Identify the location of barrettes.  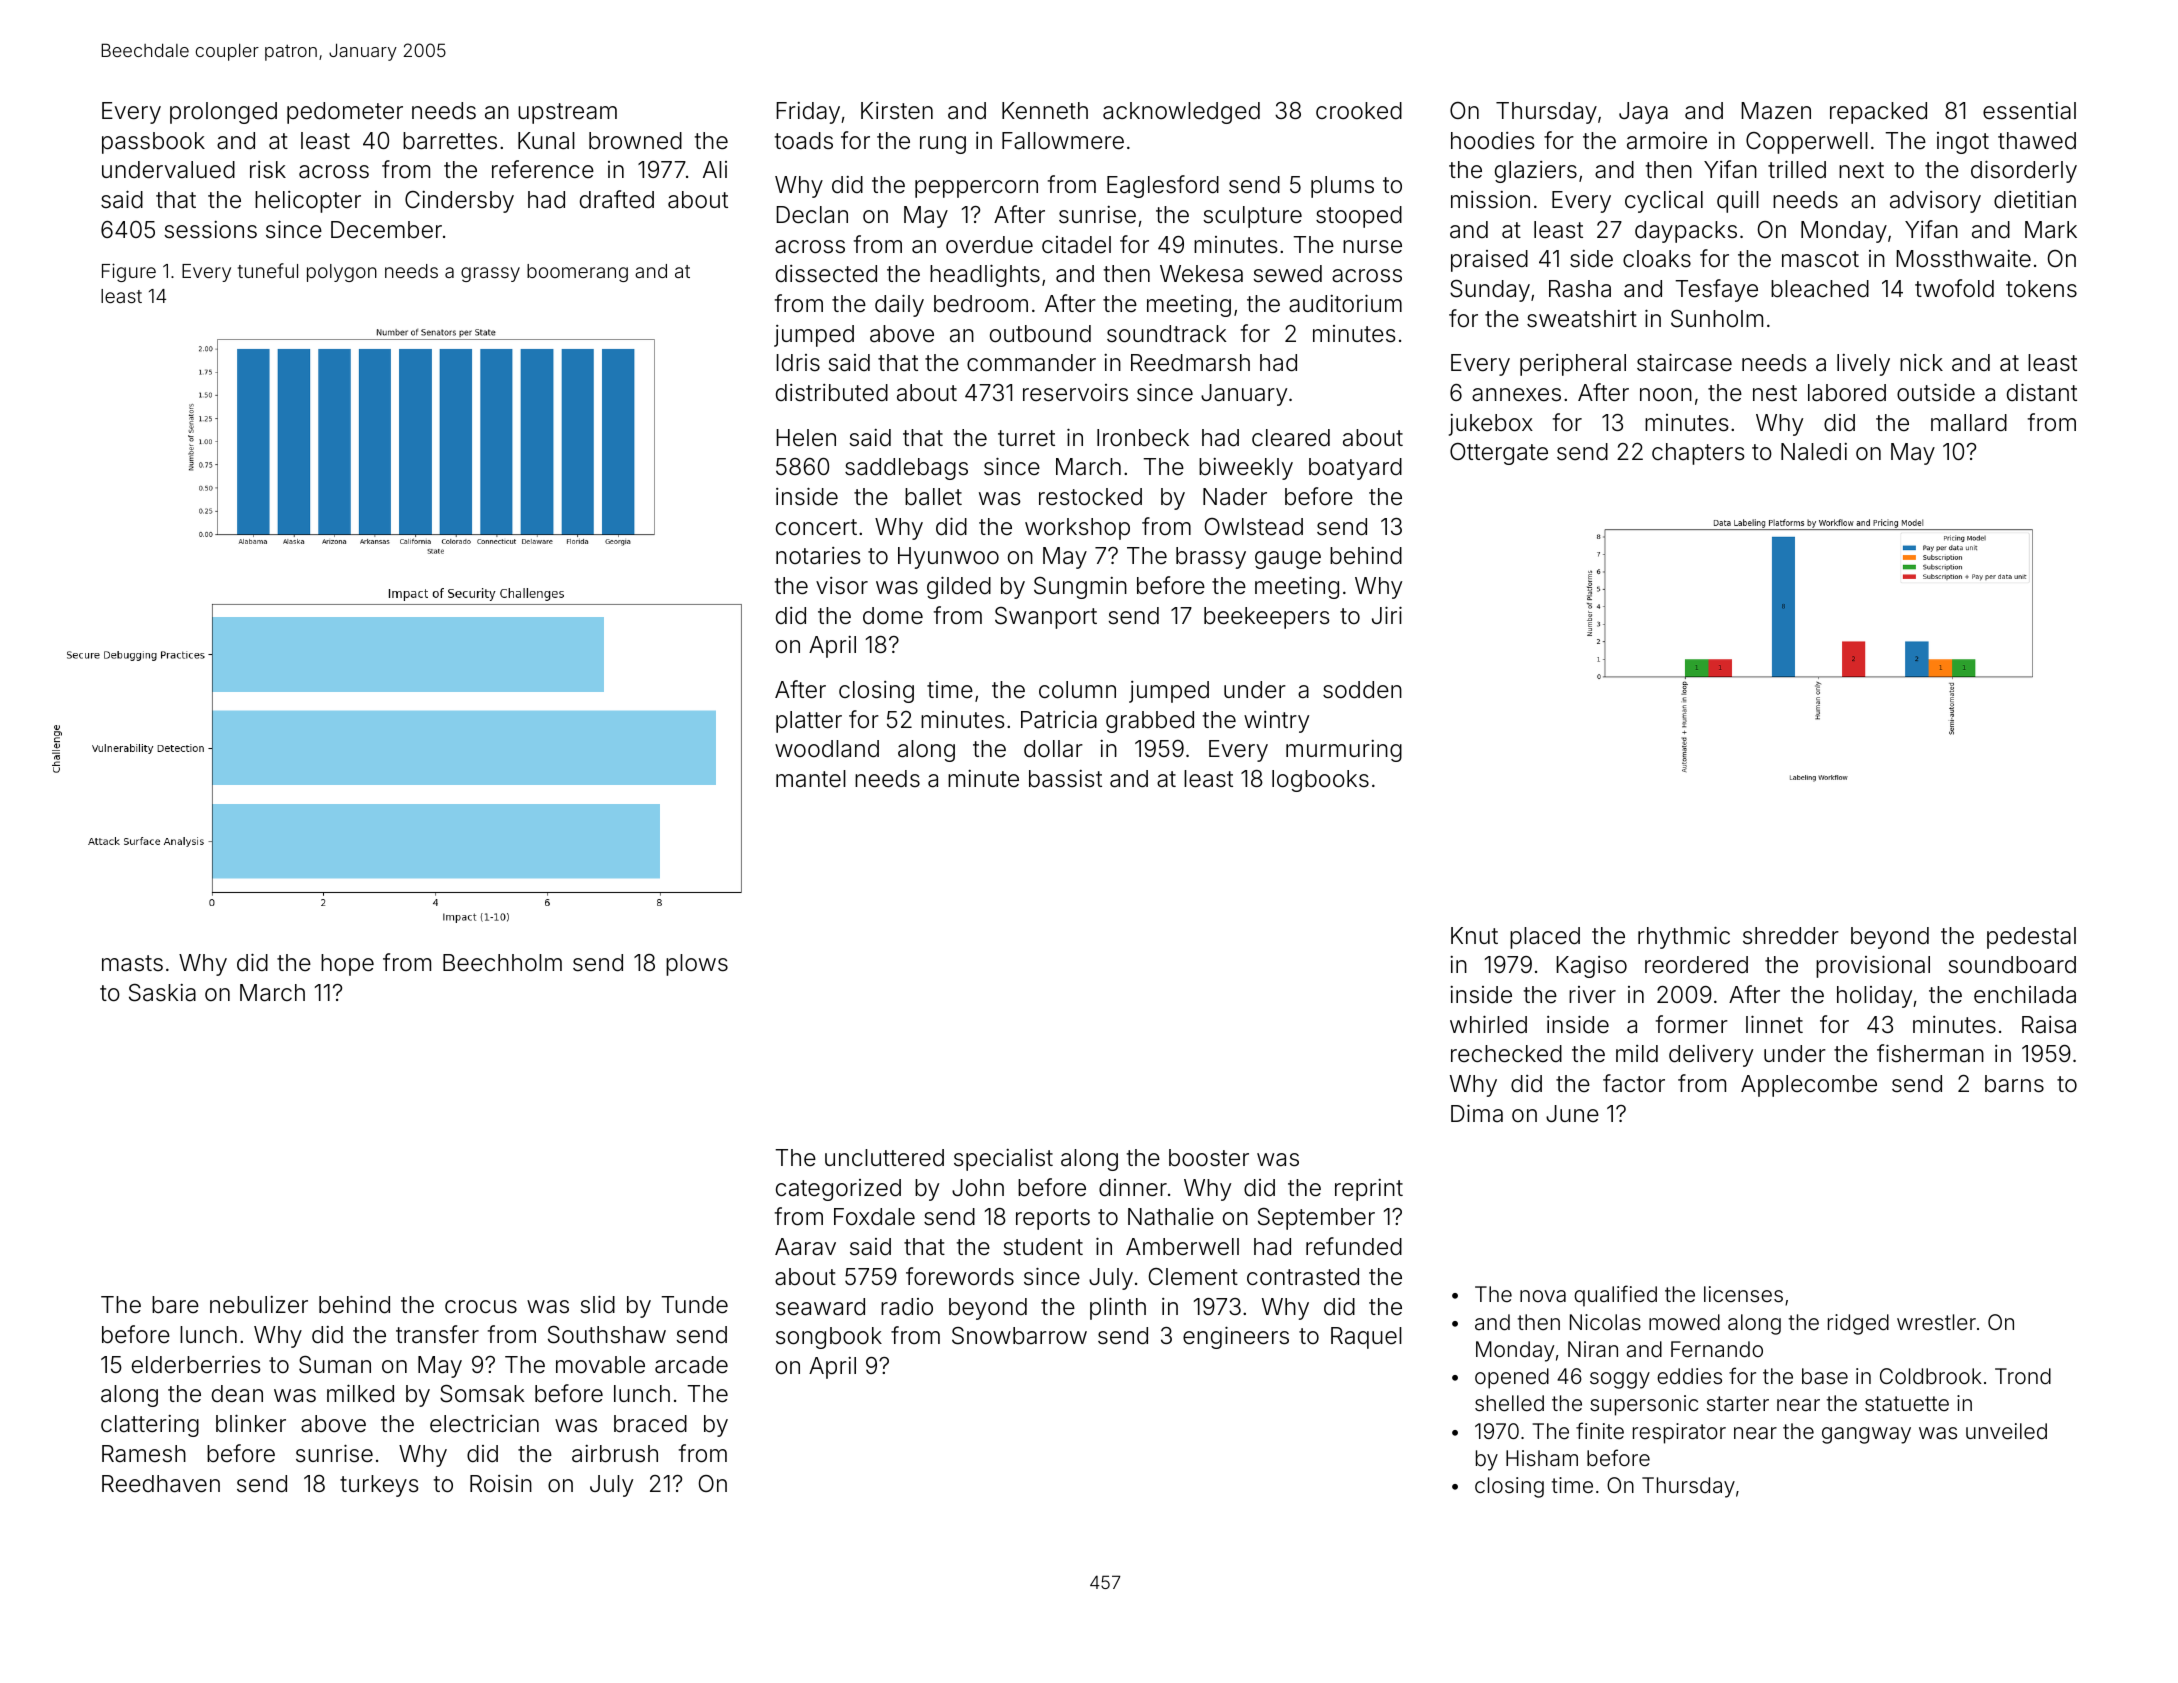
(450, 141).
